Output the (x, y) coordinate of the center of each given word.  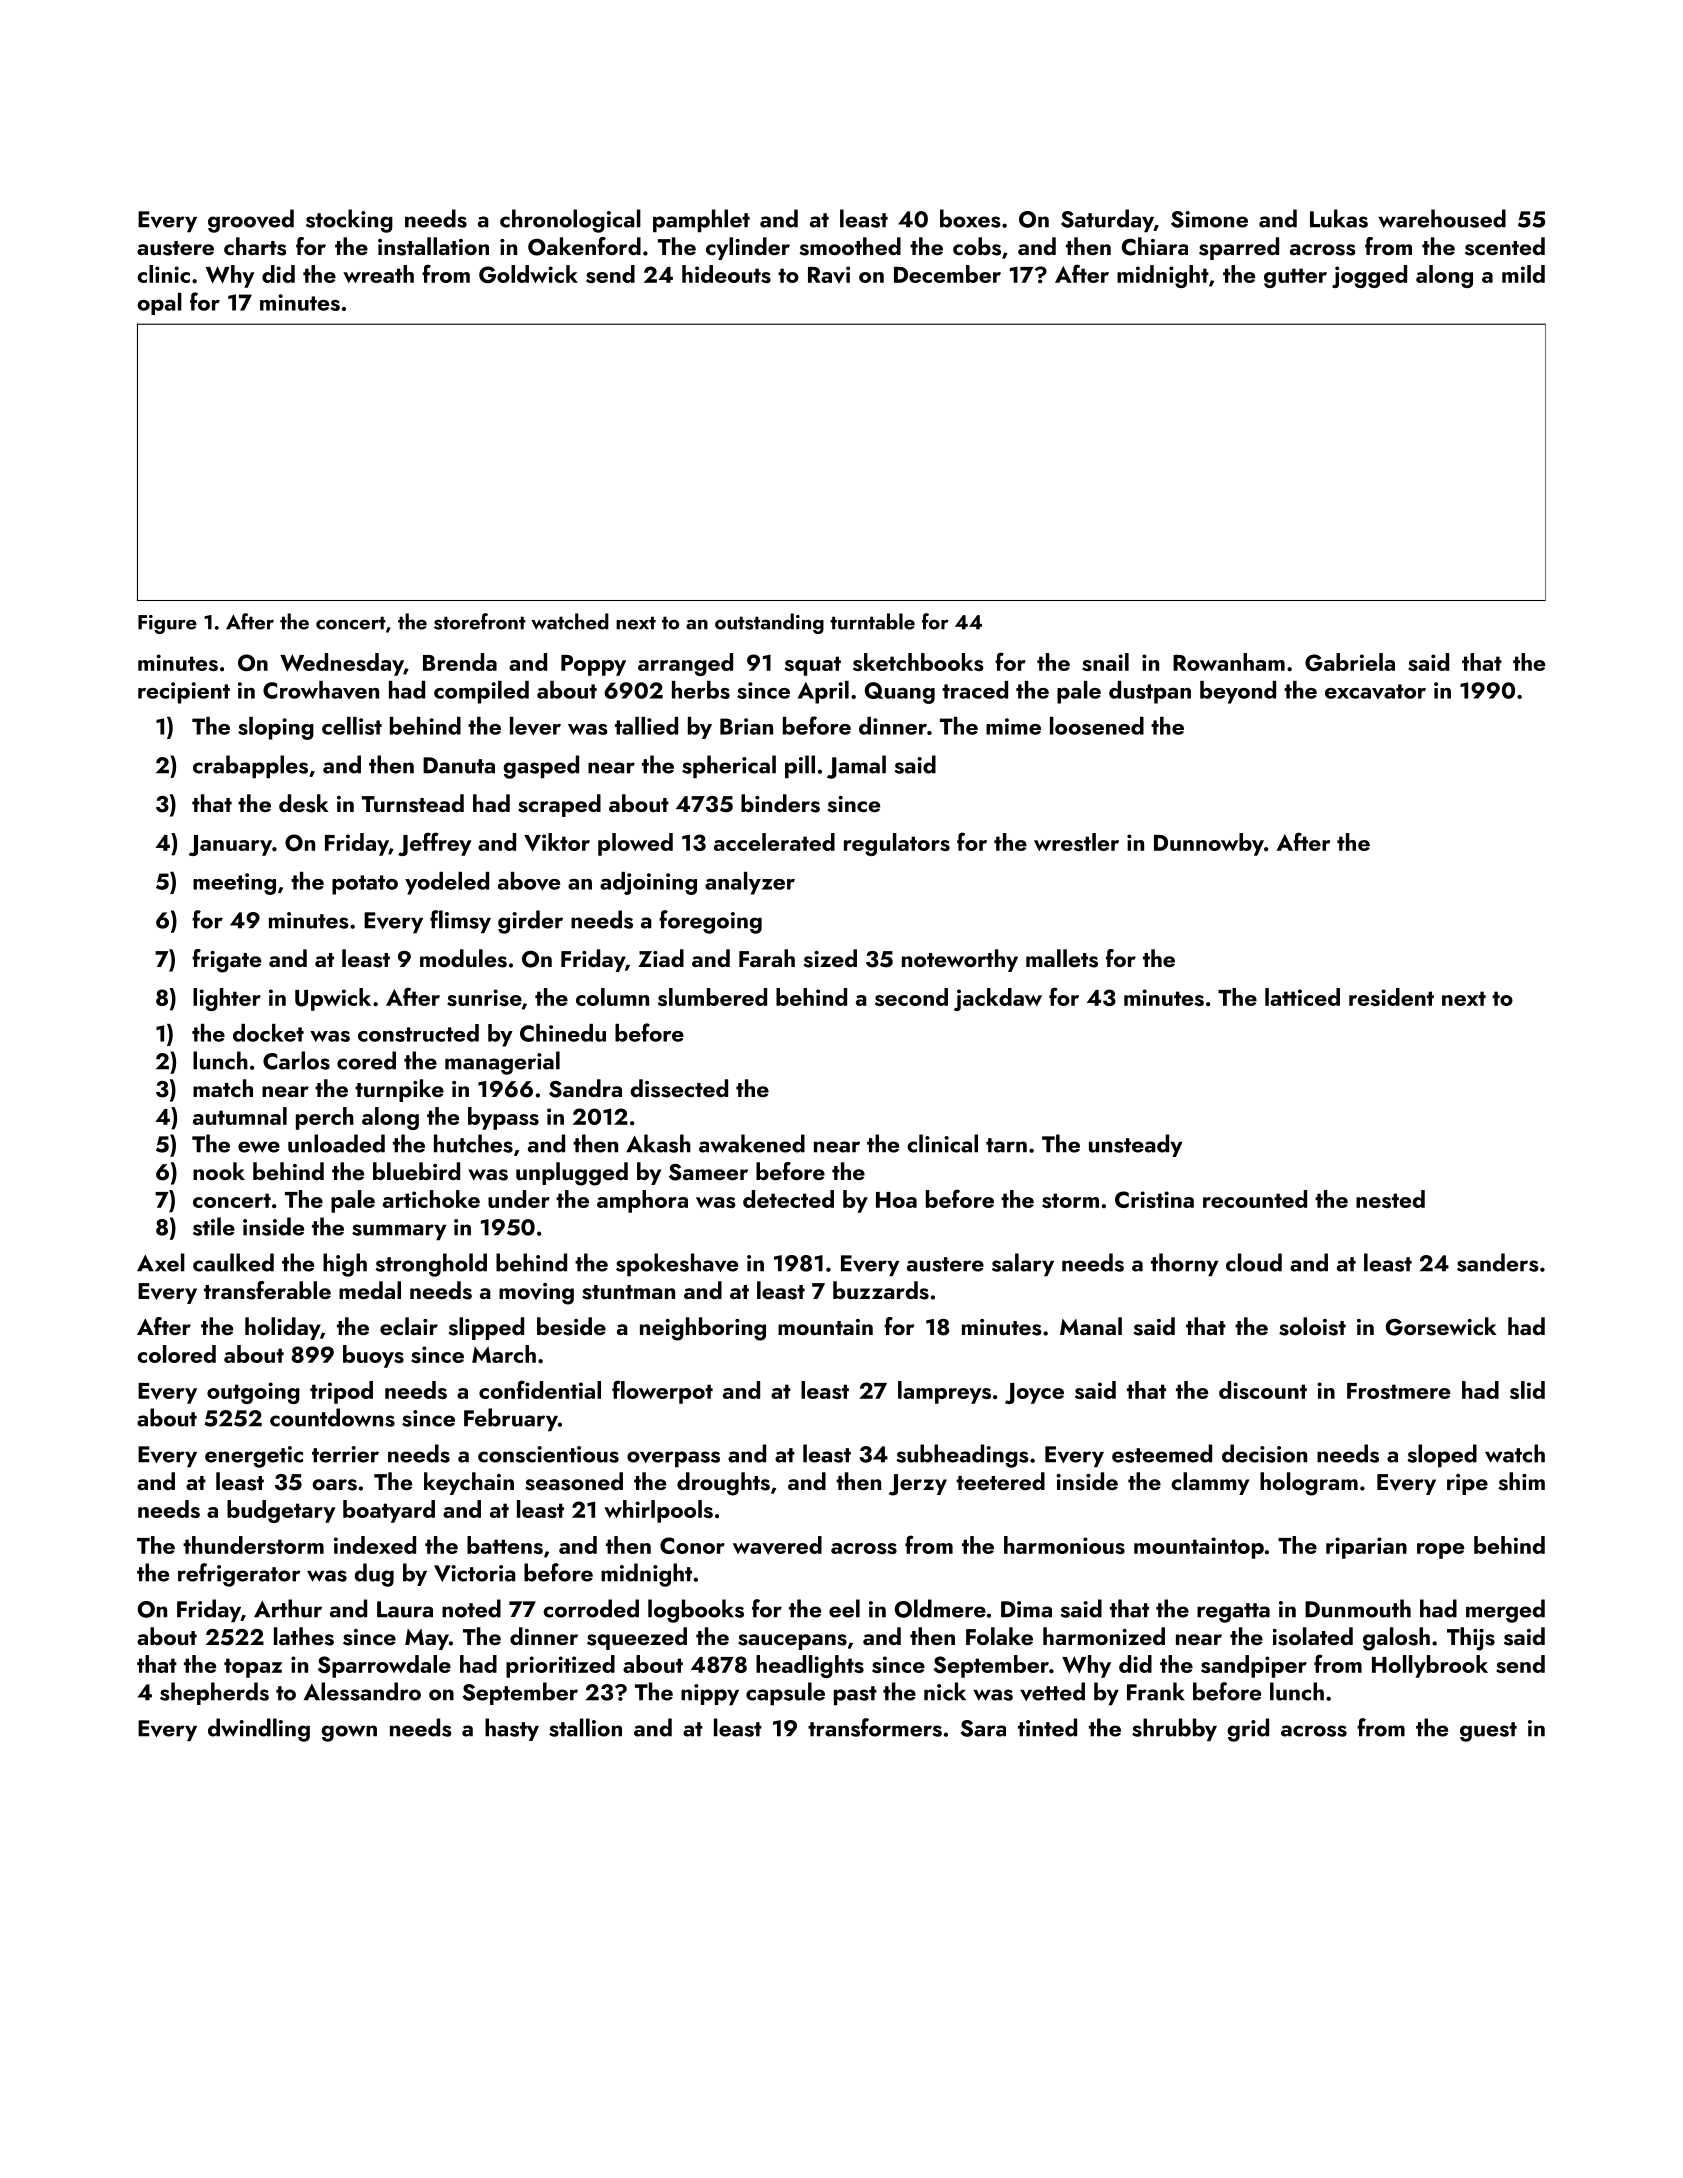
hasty (512, 1729)
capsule (785, 1693)
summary (399, 1232)
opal (159, 304)
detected (788, 1199)
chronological (570, 221)
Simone (1209, 219)
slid (1527, 1390)
